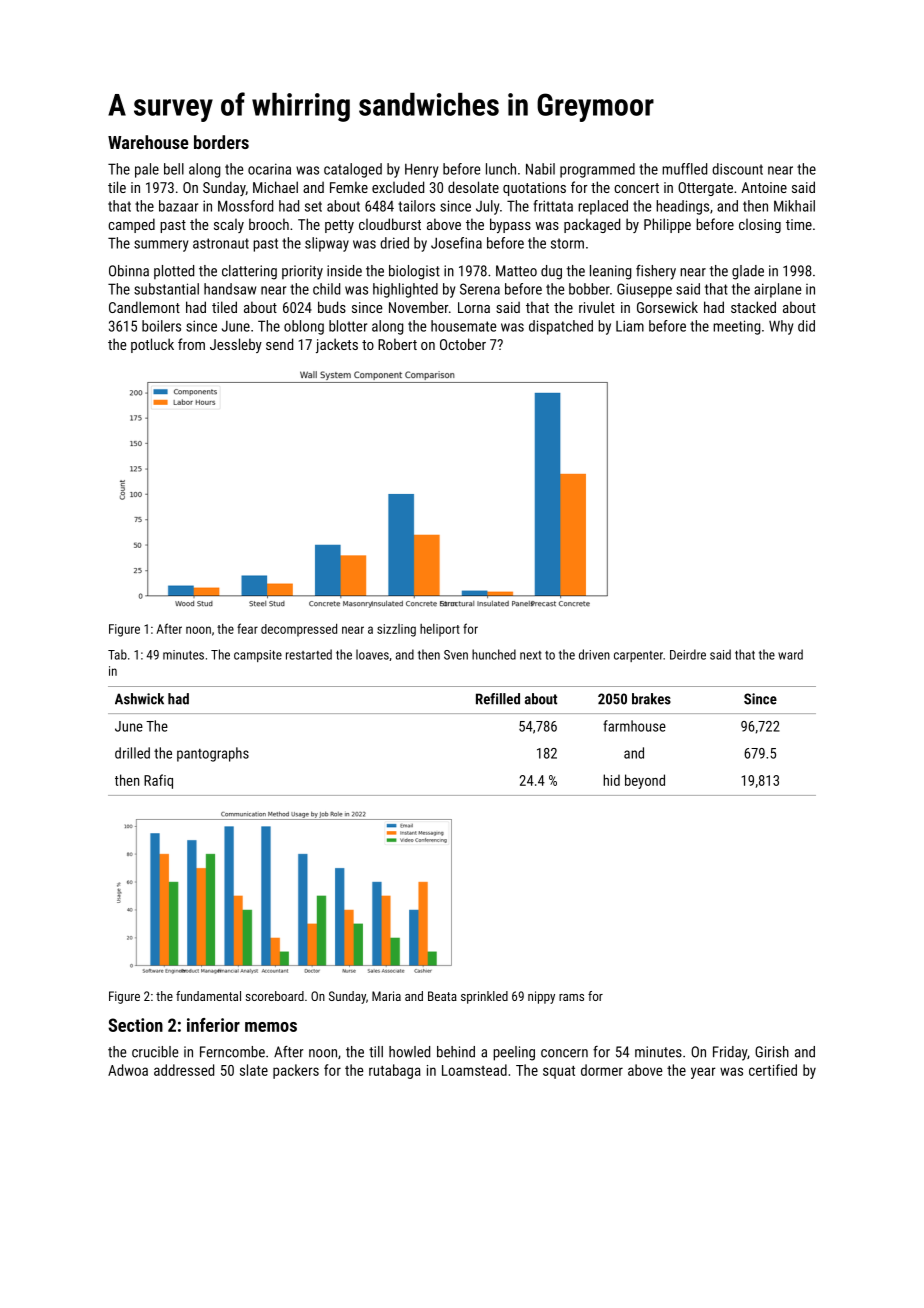 Image resolution: width=924 pixels, height=1308 pixels. What do you see at coordinates (397, 344) in the screenshot?
I see `Robert` at bounding box center [397, 344].
